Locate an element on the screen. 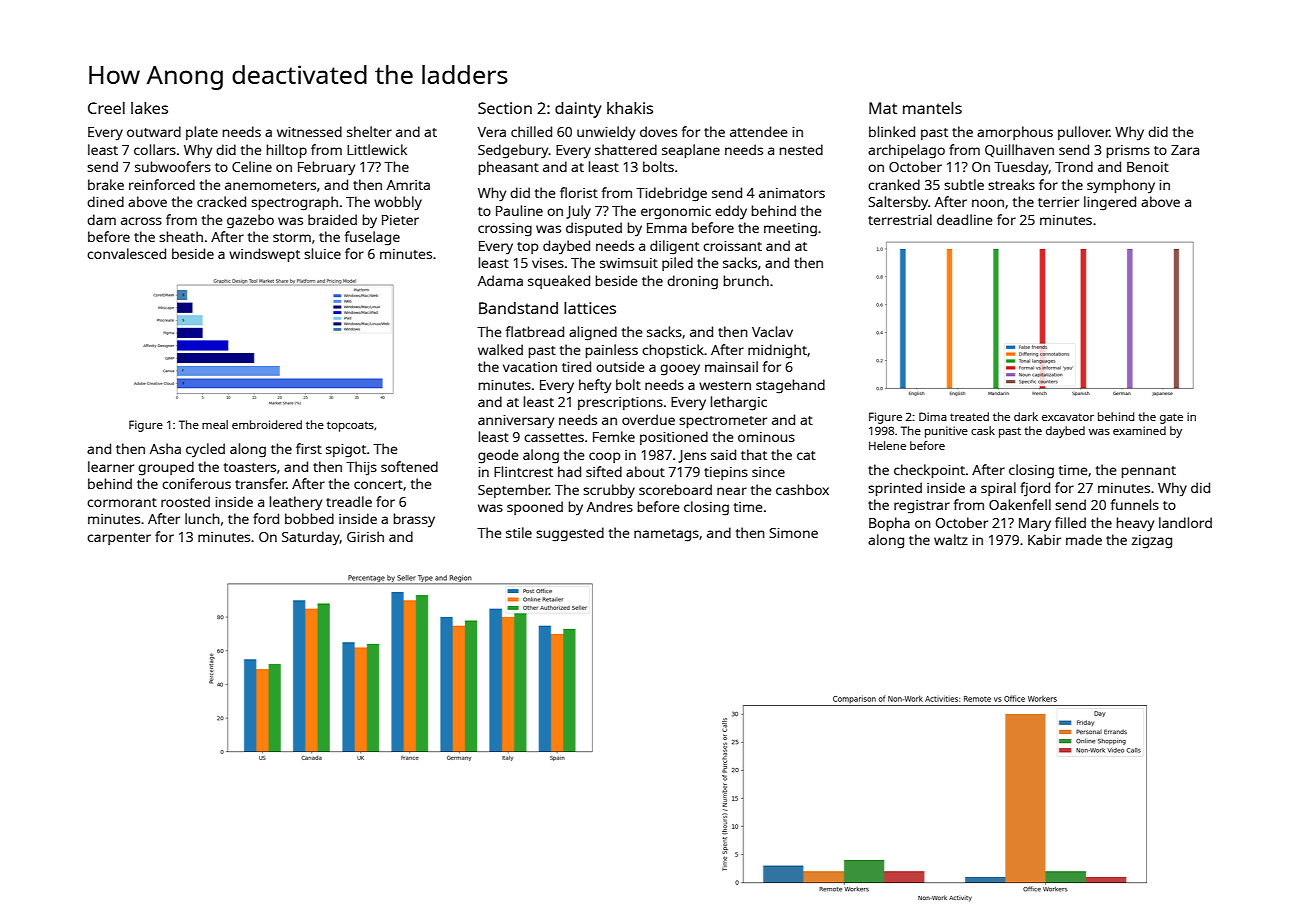  Dima is located at coordinates (933, 416).
